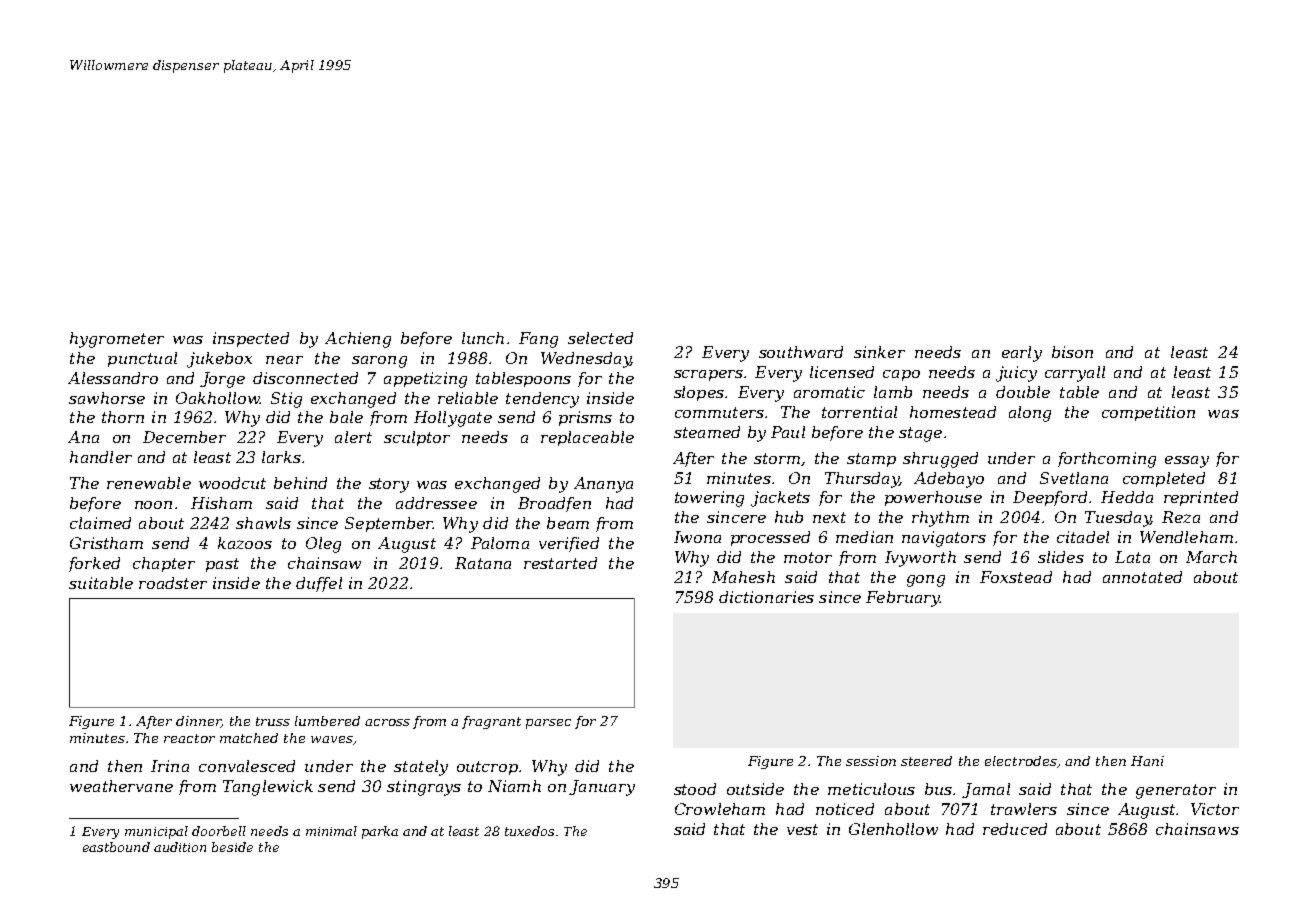 The width and height of the screenshot is (1308, 924). Describe the element at coordinates (319, 584) in the screenshot. I see `duffel` at that location.
